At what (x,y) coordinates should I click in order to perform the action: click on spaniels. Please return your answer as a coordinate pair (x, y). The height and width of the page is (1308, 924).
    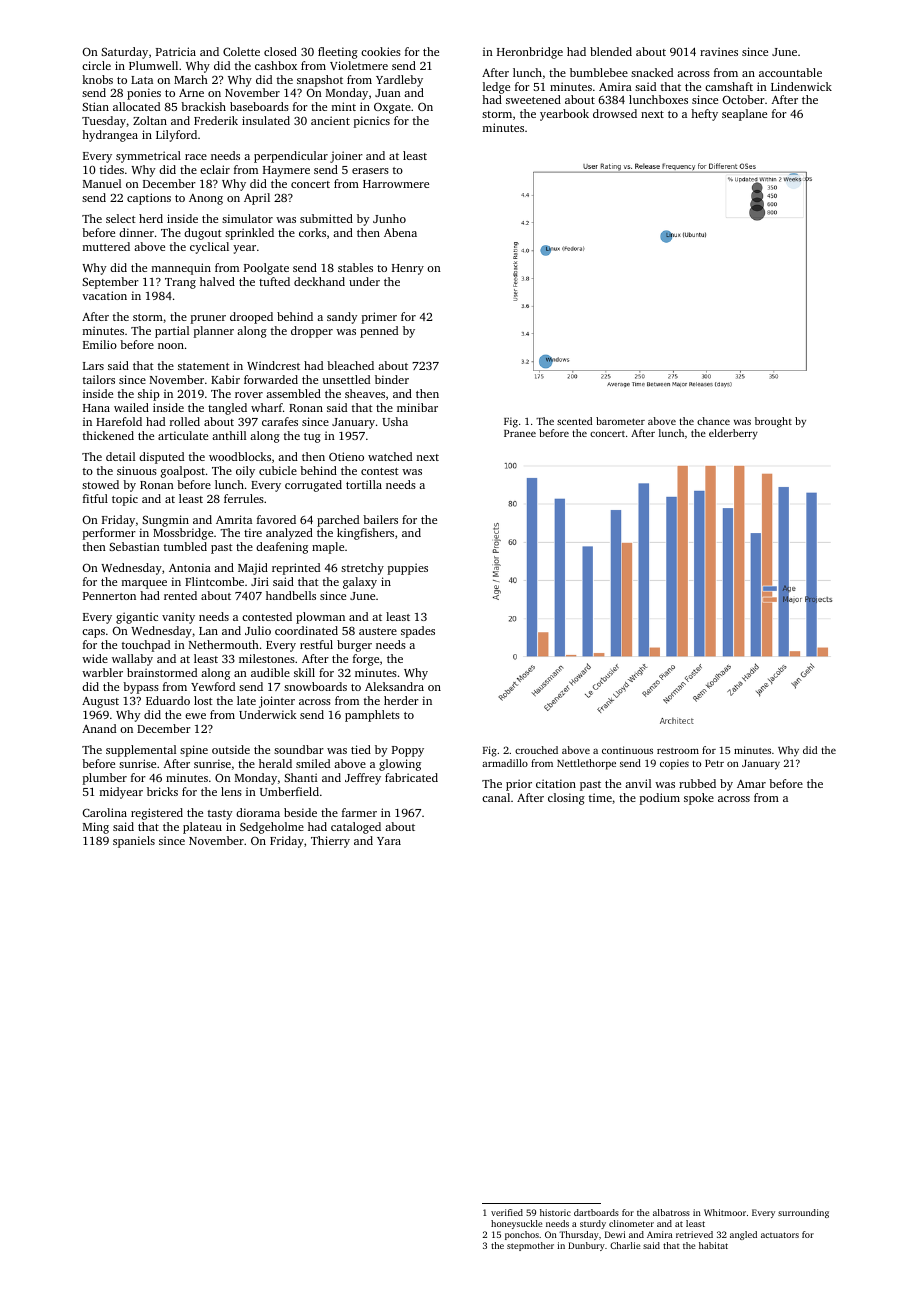
    Looking at the image, I should click on (134, 842).
